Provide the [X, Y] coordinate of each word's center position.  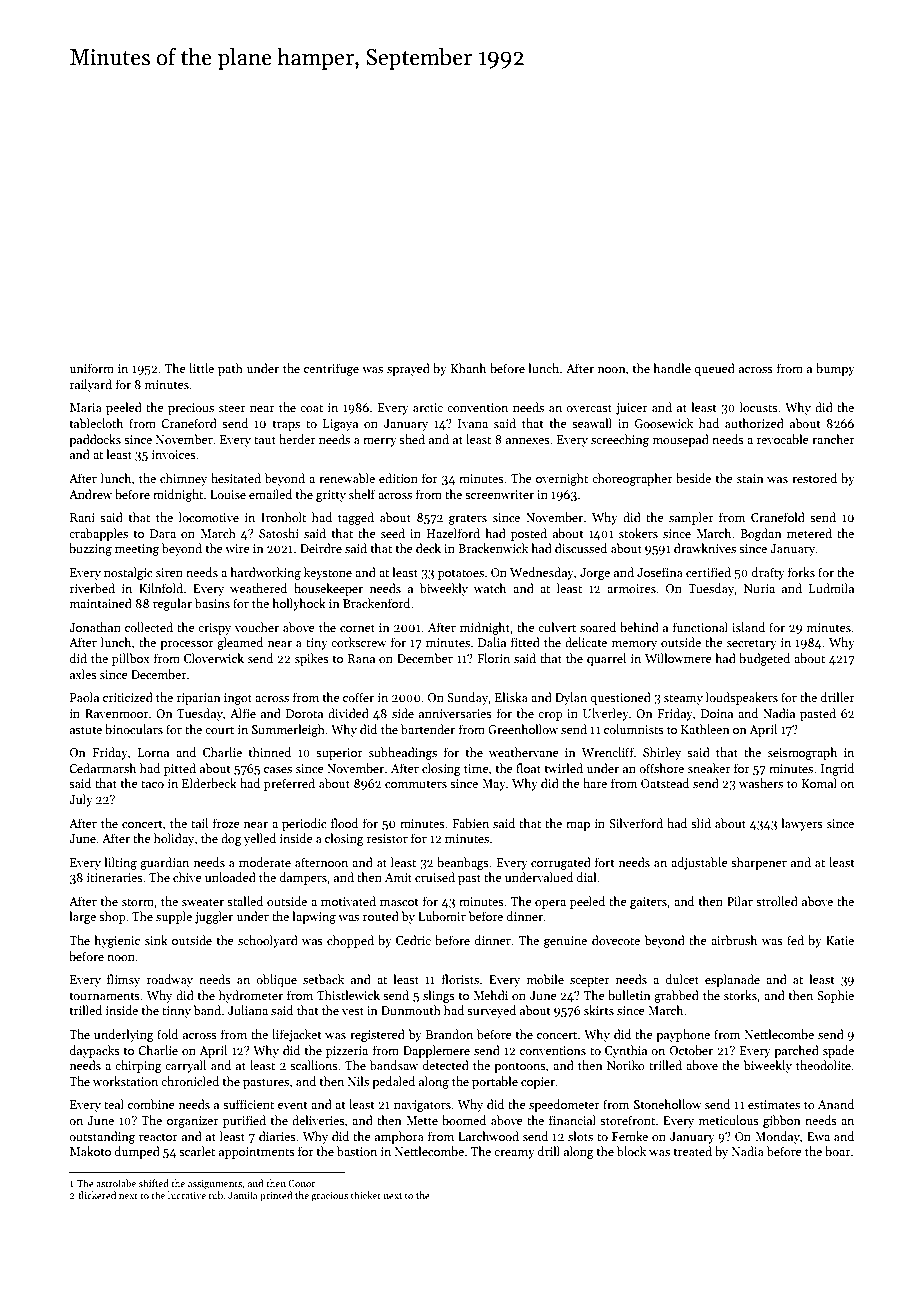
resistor [387, 838]
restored [814, 478]
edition [398, 478]
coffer [358, 697]
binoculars [134, 729]
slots [580, 1136]
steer [232, 408]
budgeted [764, 659]
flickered [97, 1195]
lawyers [802, 824]
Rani [82, 517]
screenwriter [499, 494]
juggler [214, 917]
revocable [783, 439]
